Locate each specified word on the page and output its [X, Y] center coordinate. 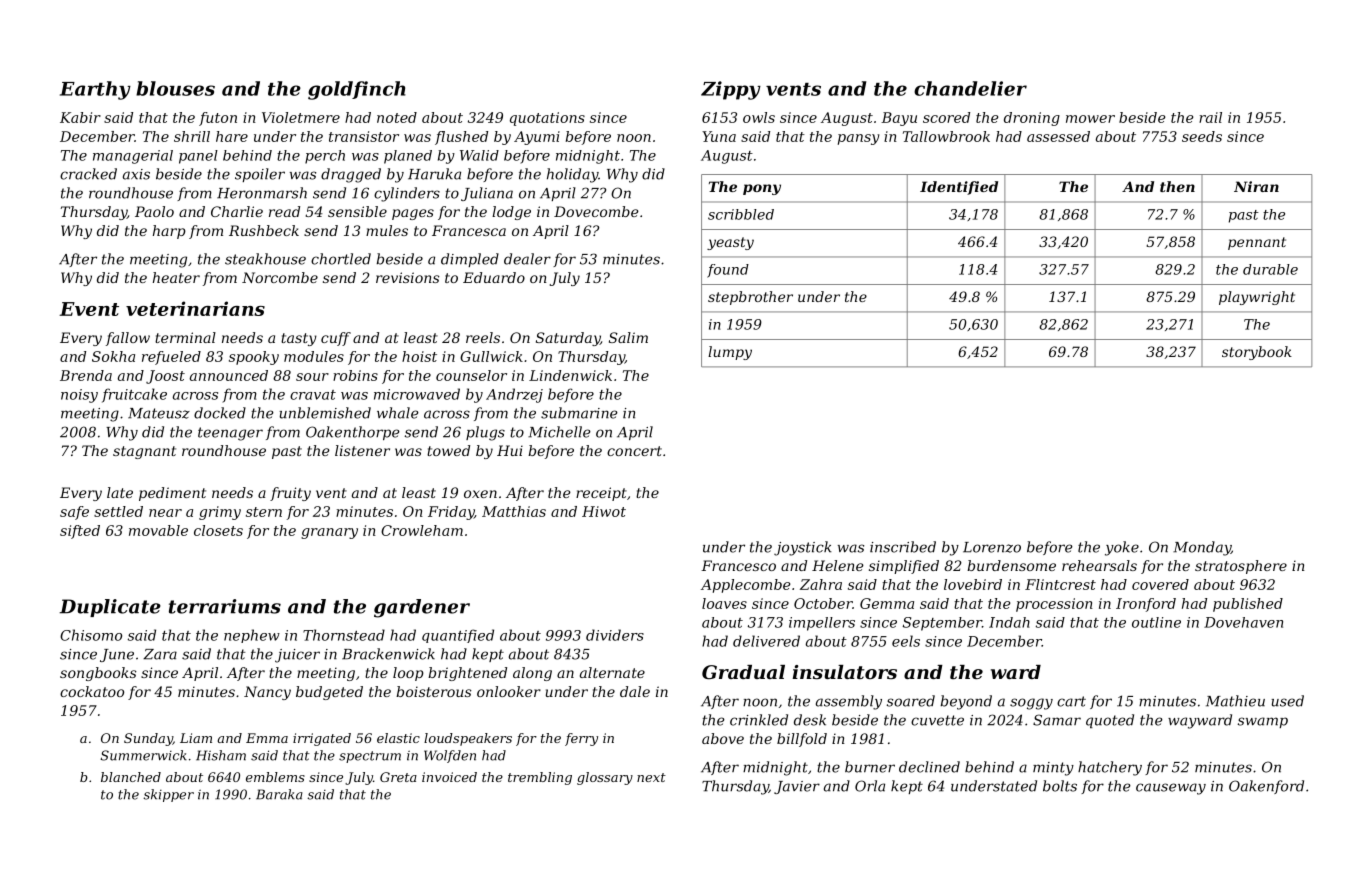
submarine [579, 413]
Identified [959, 188]
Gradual [743, 672]
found [728, 271]
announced [229, 375]
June [117, 655]
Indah [1009, 622]
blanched [131, 777]
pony [762, 189]
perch [325, 157]
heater [176, 277]
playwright [1257, 298]
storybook [1257, 353]
